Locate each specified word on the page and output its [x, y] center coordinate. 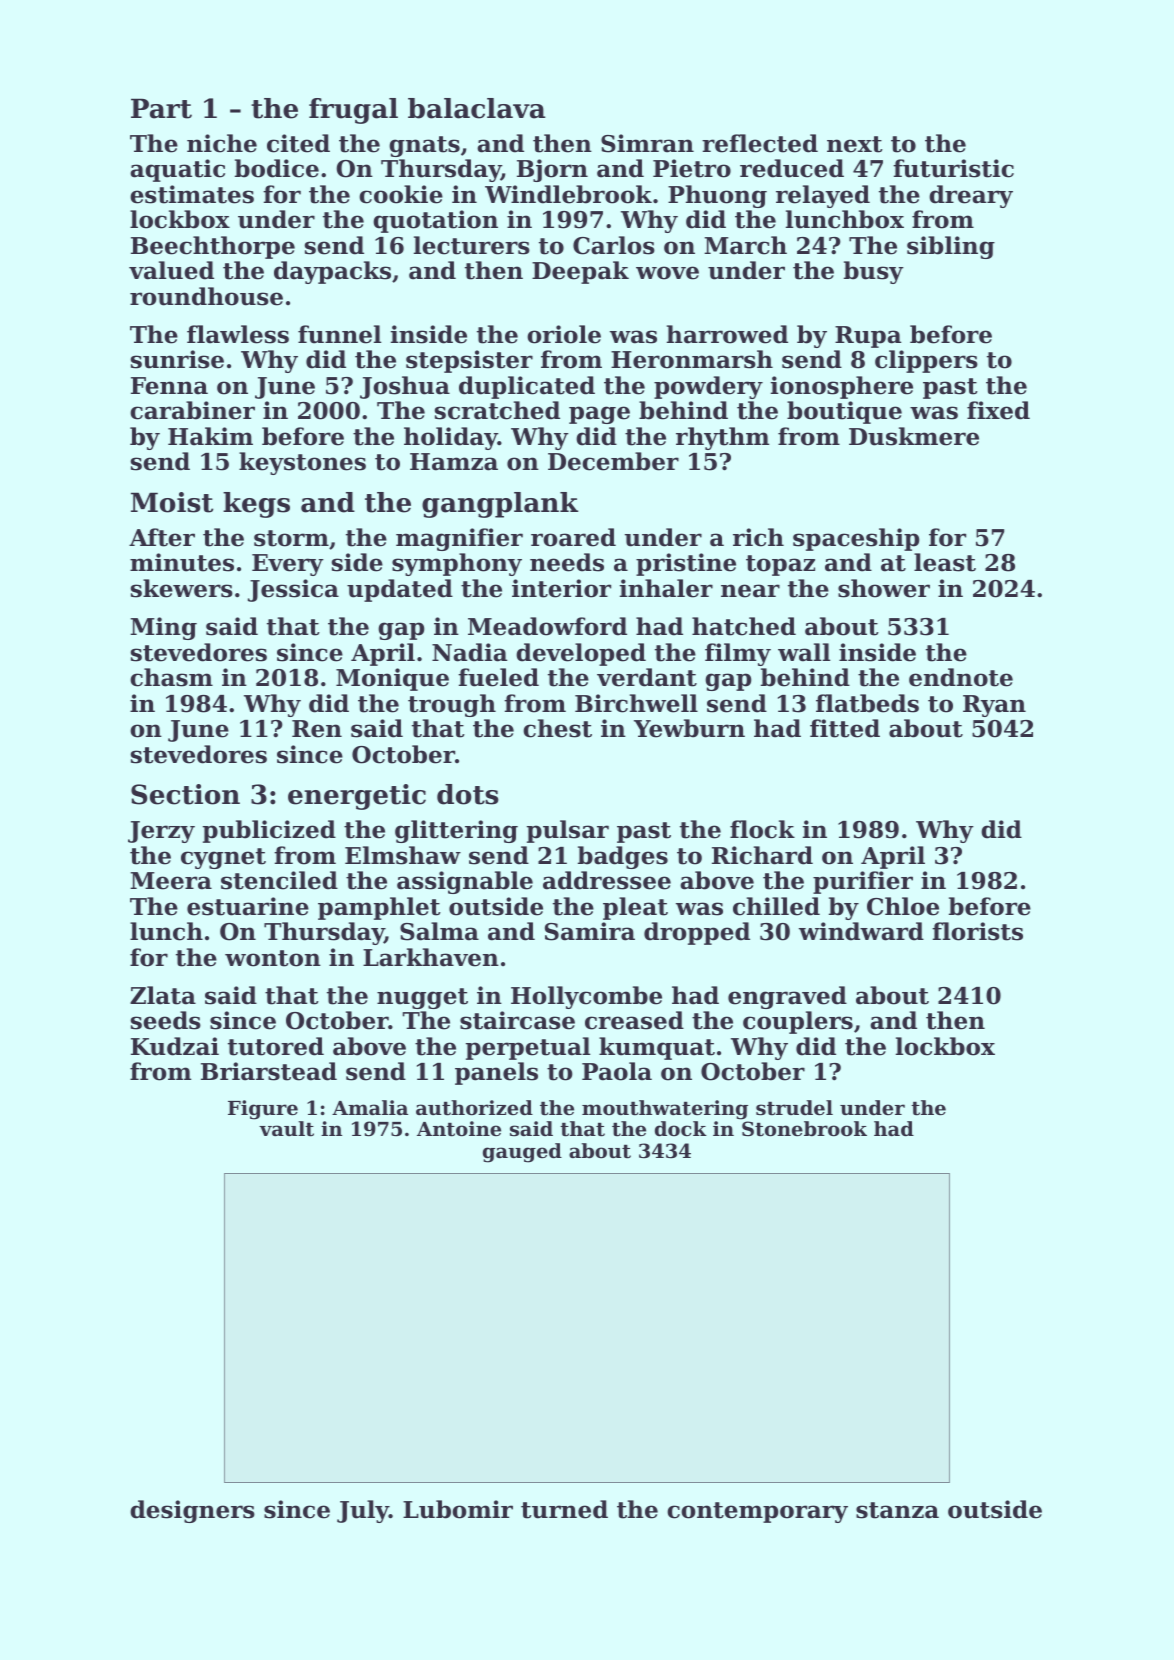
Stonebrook [804, 1129]
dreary [971, 196]
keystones [302, 463]
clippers [926, 361]
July [363, 1511]
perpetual [528, 1048]
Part [161, 108]
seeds [166, 1020]
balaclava [477, 108]
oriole [564, 334]
